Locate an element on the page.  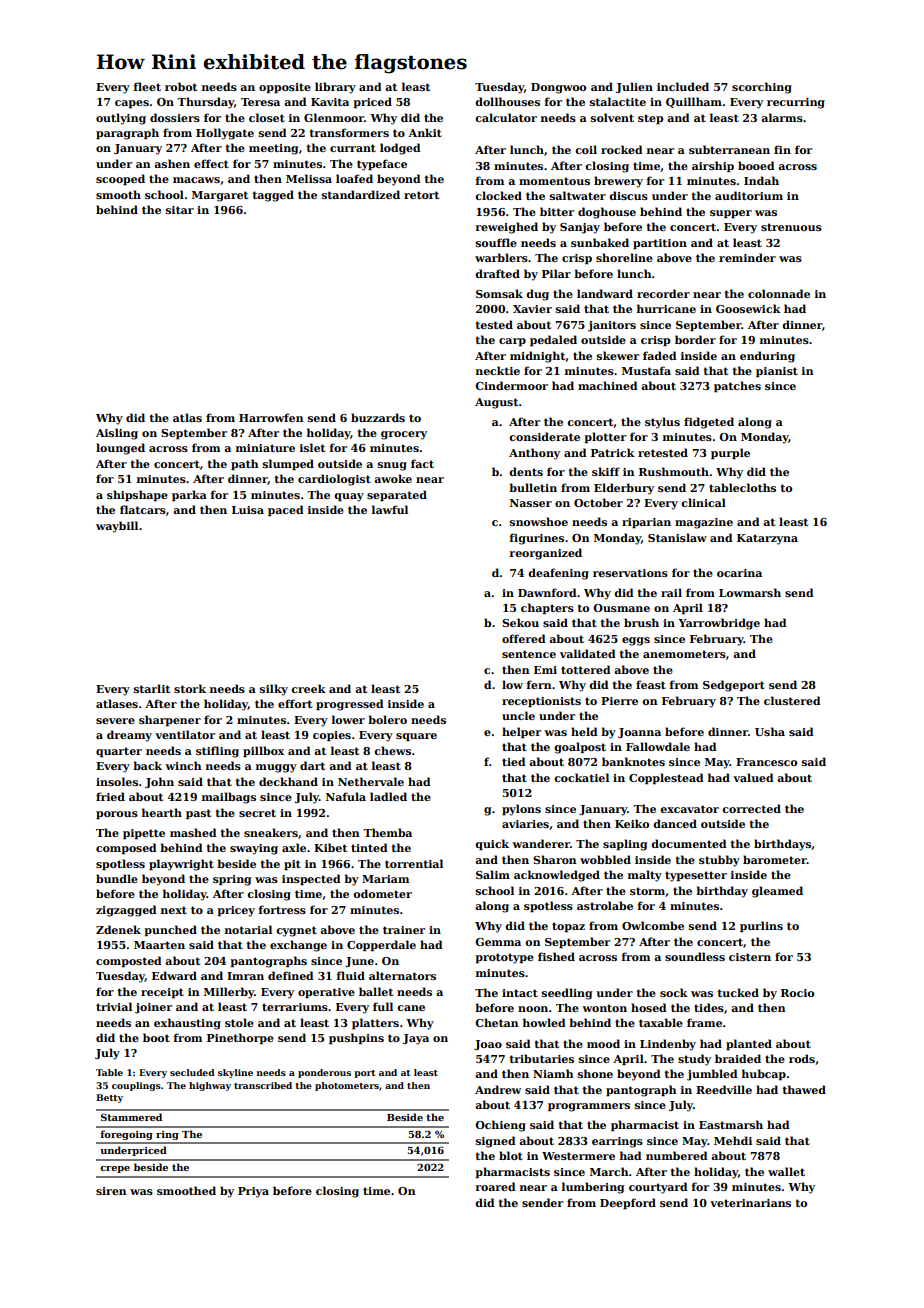
Sekou is located at coordinates (520, 622).
